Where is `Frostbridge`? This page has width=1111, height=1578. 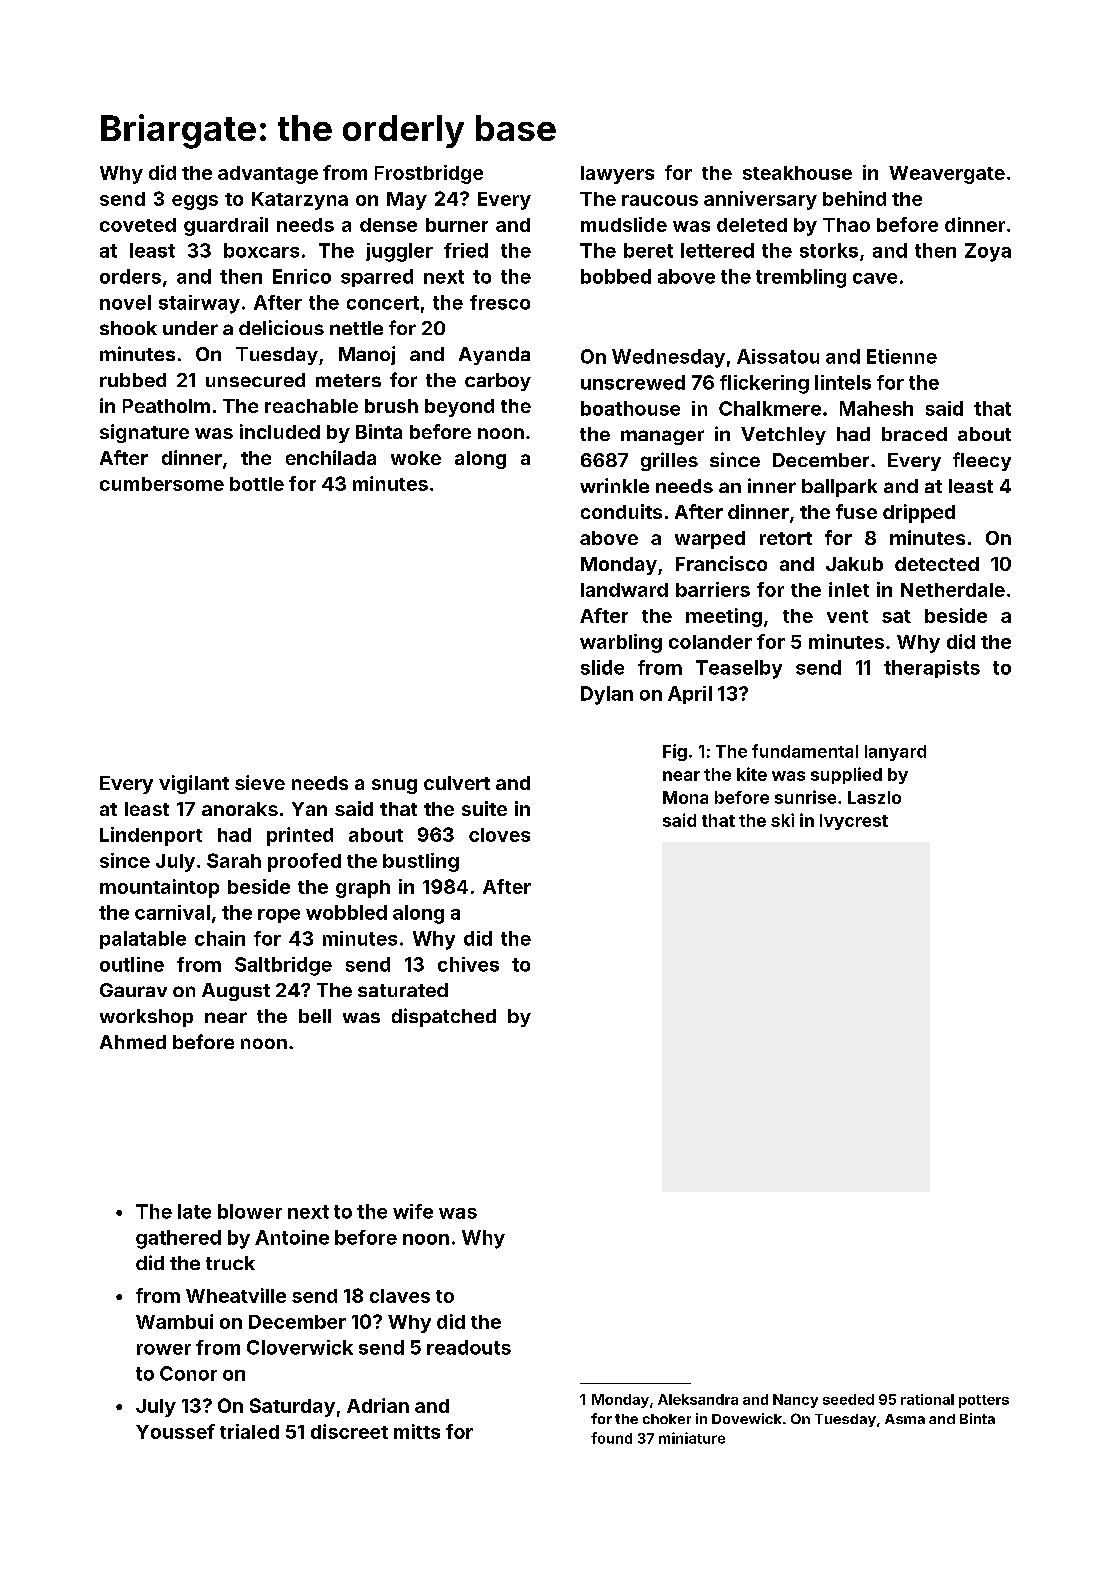 Frostbridge is located at coordinates (429, 174).
